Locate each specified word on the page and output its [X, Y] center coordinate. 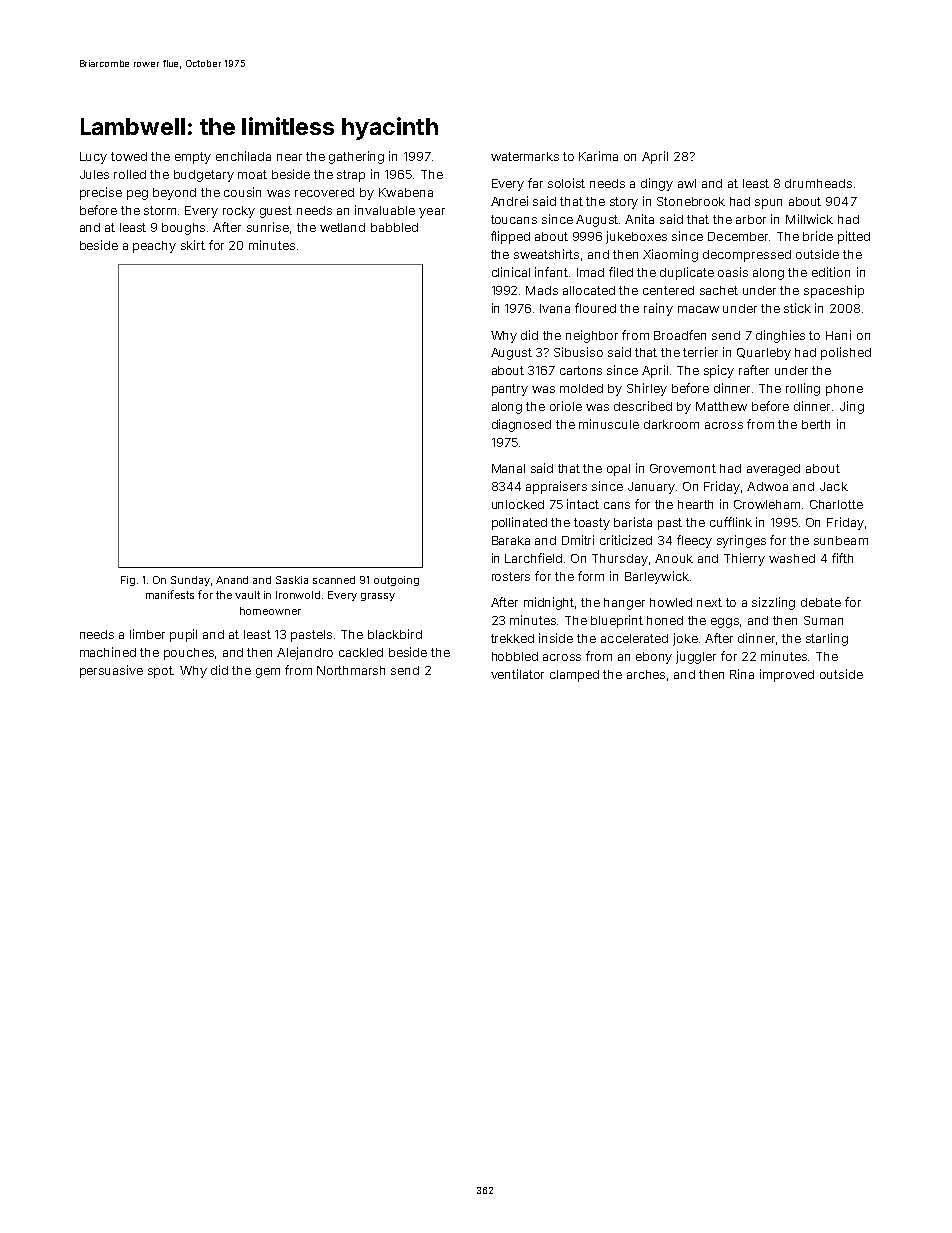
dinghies [780, 336]
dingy [657, 184]
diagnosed [521, 425]
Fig [128, 581]
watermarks [525, 156]
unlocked [518, 504]
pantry [510, 390]
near [289, 157]
